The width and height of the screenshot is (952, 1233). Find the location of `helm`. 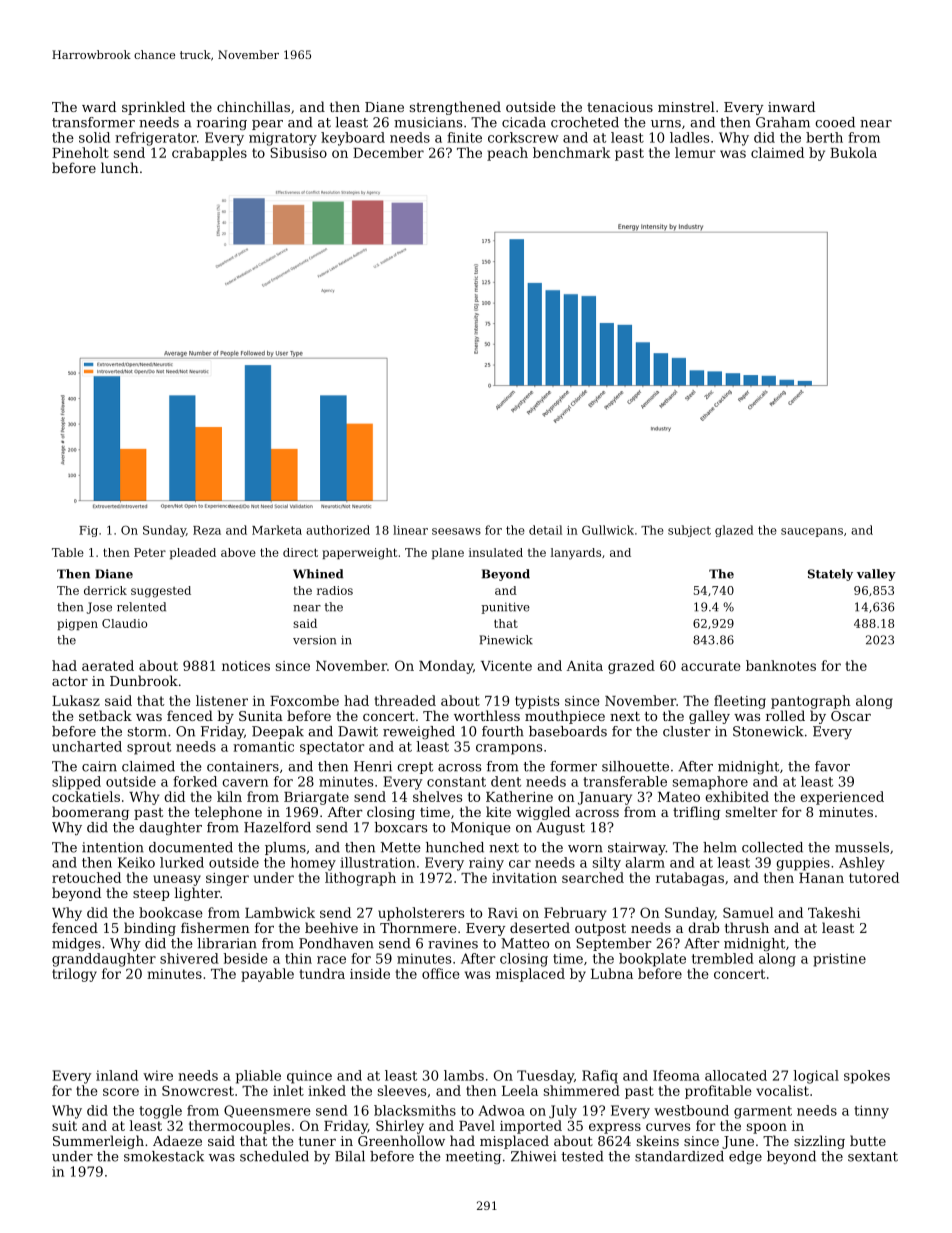

helm is located at coordinates (720, 847).
